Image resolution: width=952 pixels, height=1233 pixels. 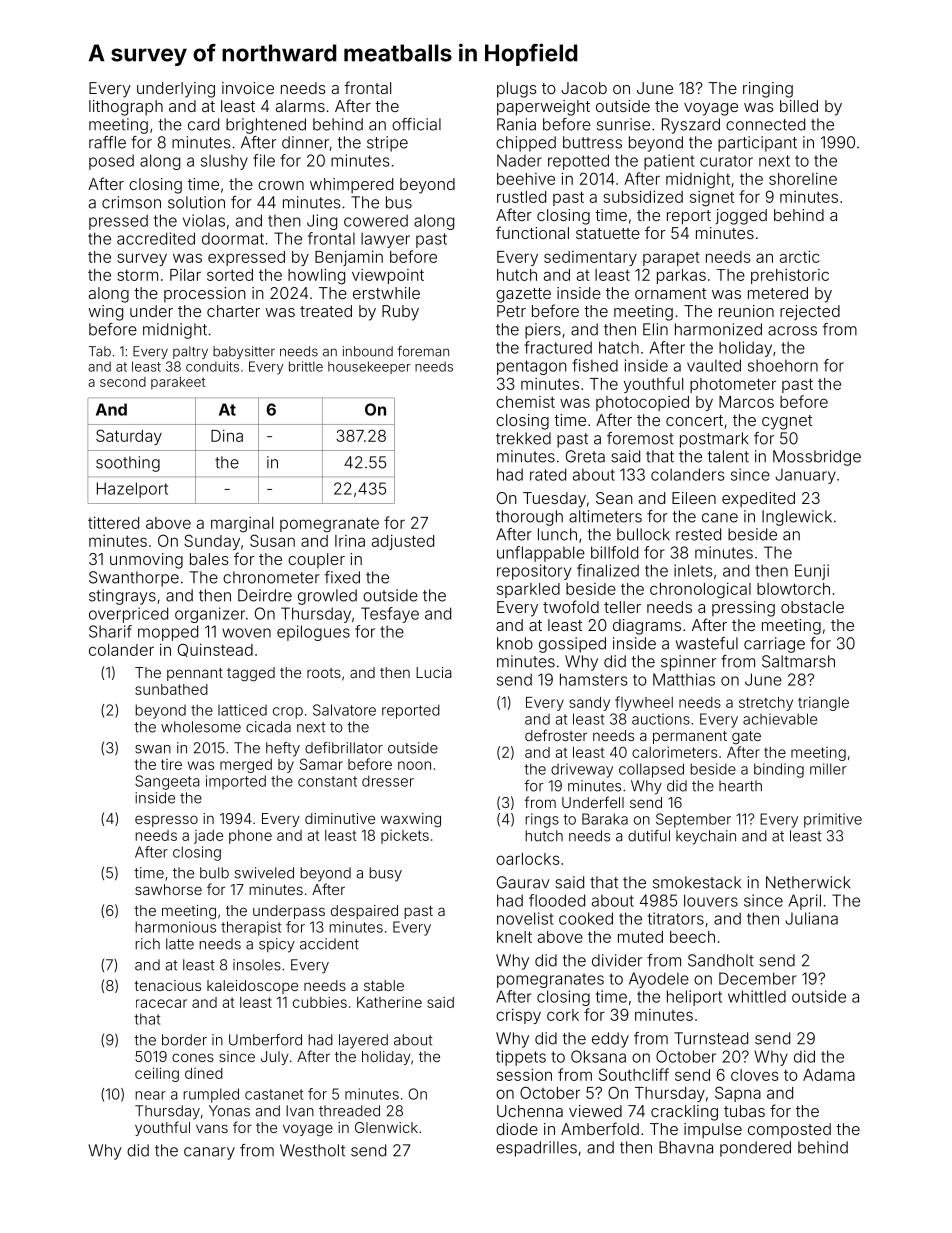 I want to click on tire, so click(x=171, y=764).
